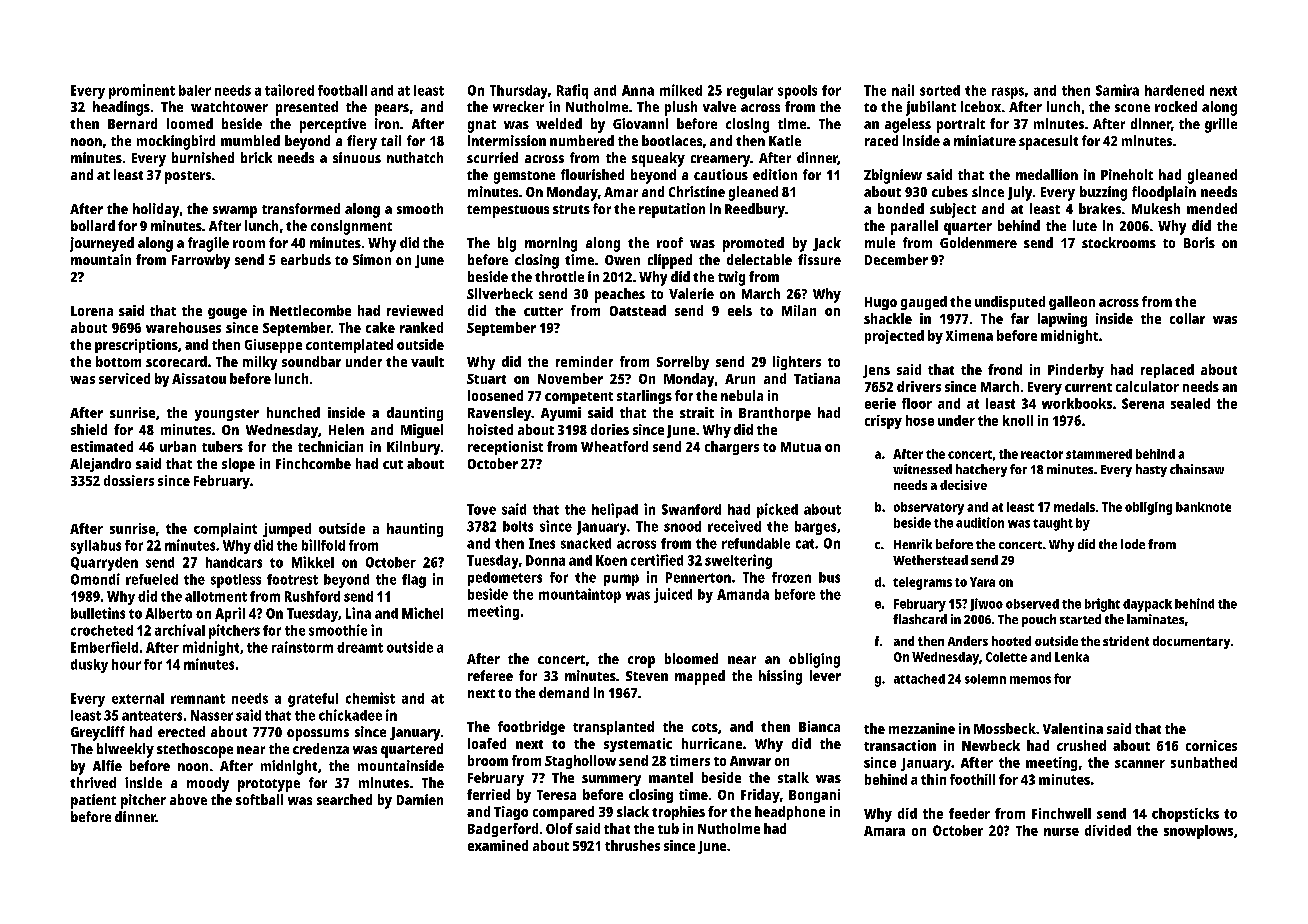 The image size is (1308, 924). What do you see at coordinates (780, 677) in the screenshot?
I see `hissing` at bounding box center [780, 677].
